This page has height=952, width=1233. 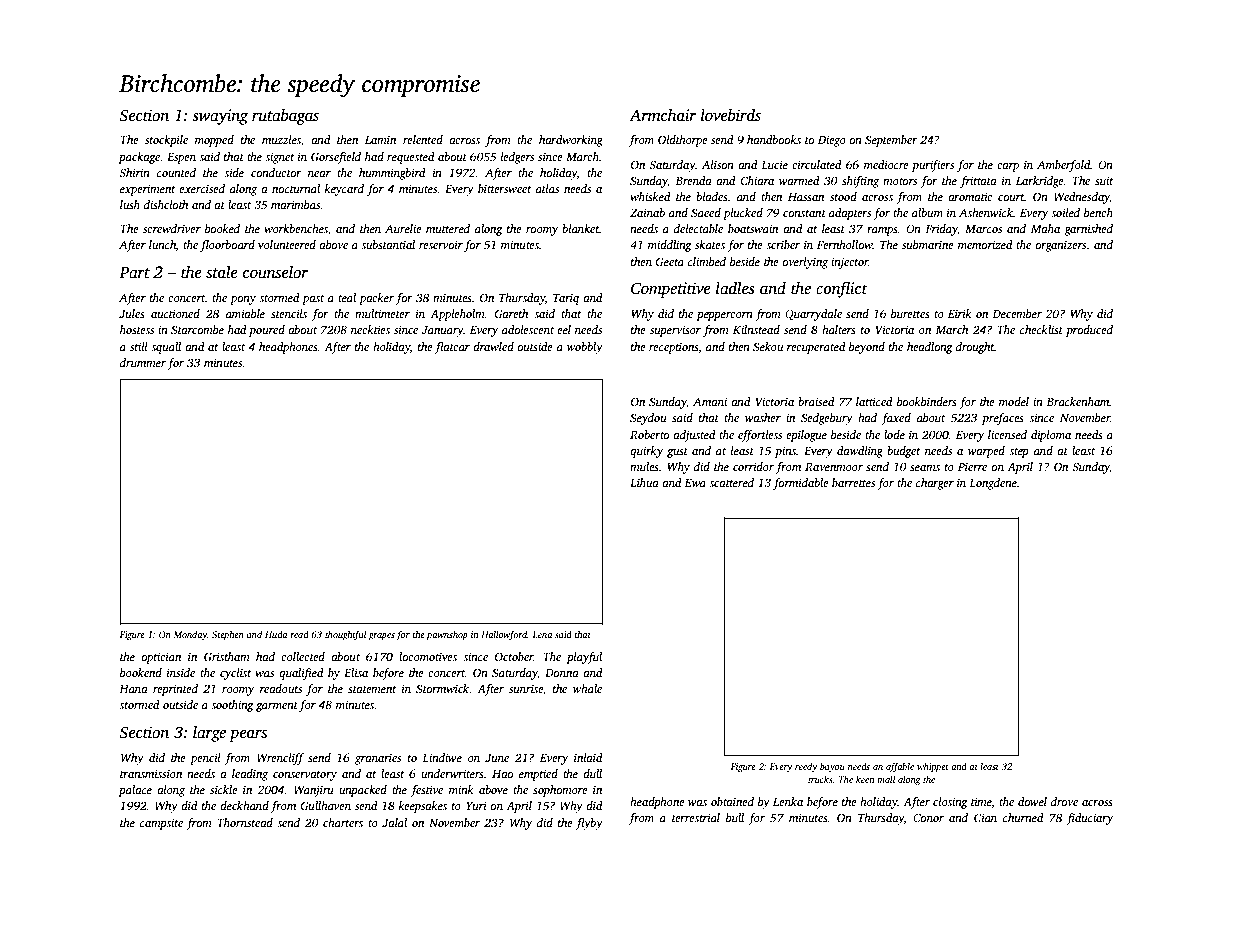 What do you see at coordinates (589, 824) in the page?
I see `flyby` at bounding box center [589, 824].
